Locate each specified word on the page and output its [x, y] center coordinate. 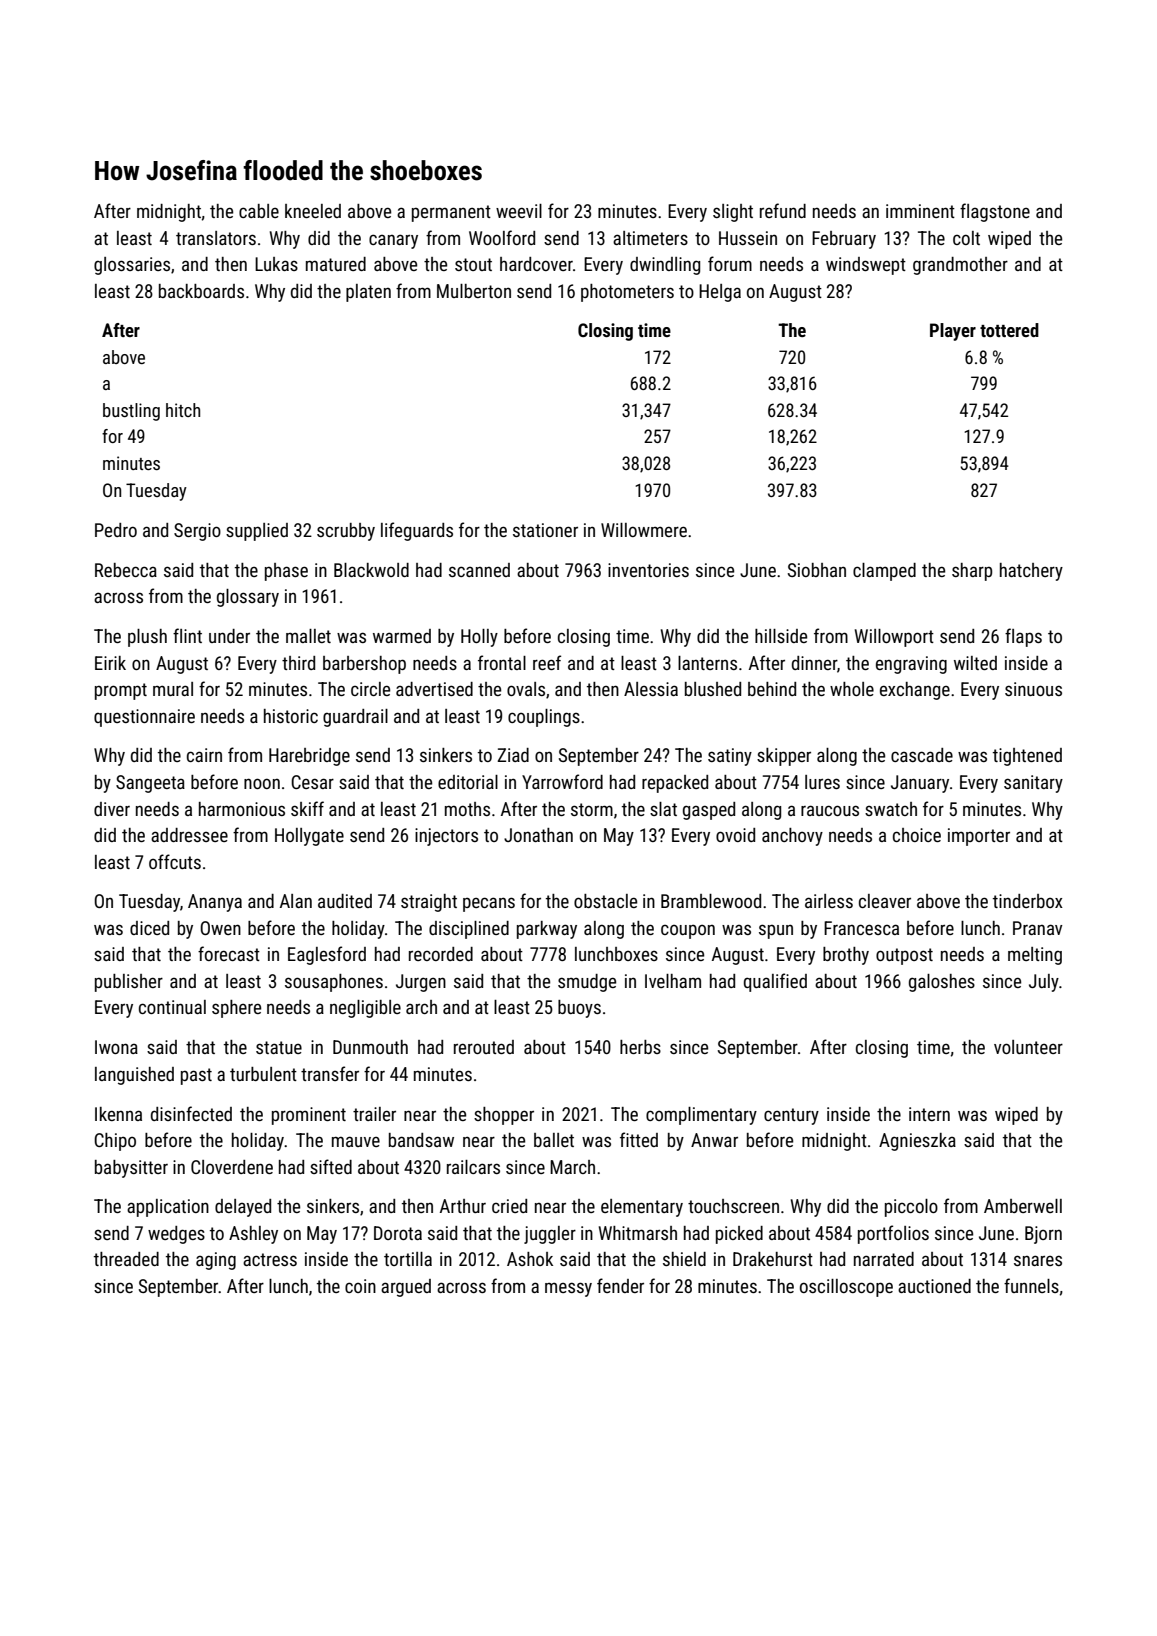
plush [147, 638]
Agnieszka [917, 1142]
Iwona [116, 1047]
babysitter [131, 1169]
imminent [920, 211]
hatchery [1031, 572]
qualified [775, 982]
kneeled [313, 211]
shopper [504, 1116]
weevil [519, 211]
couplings [544, 718]
